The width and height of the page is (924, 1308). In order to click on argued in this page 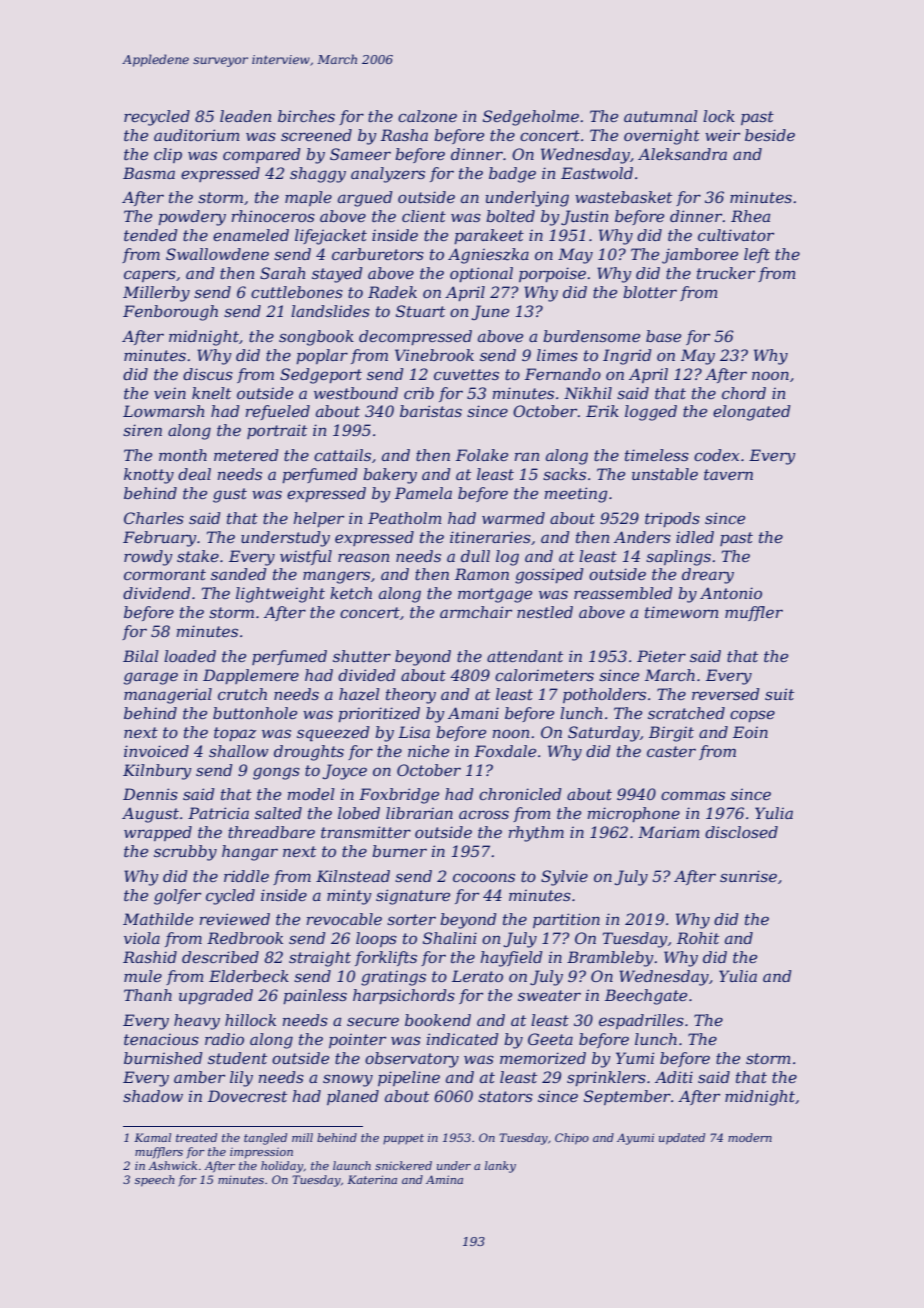, I will do `click(365, 199)`.
